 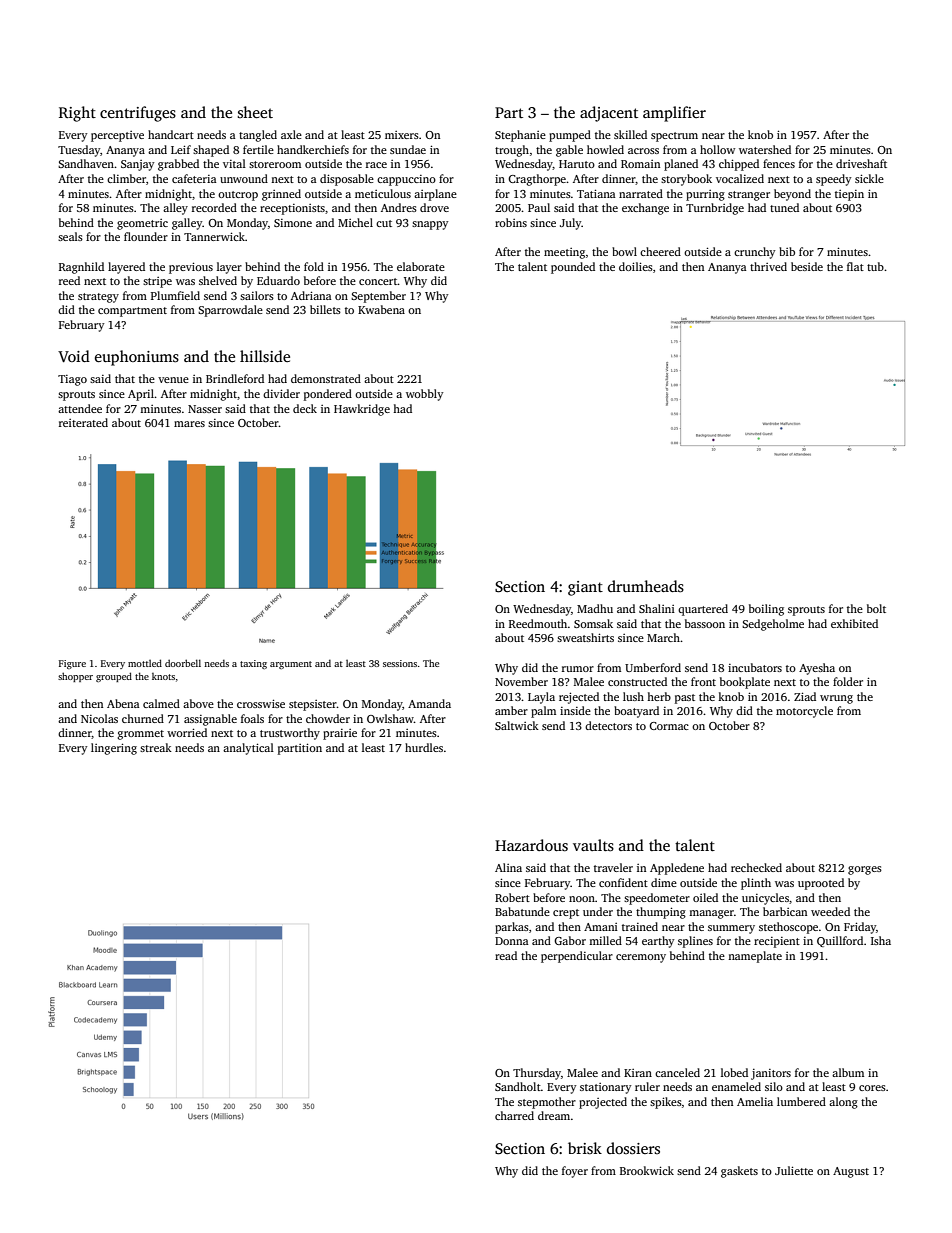 What do you see at coordinates (575, 1172) in the image?
I see `foyer` at bounding box center [575, 1172].
